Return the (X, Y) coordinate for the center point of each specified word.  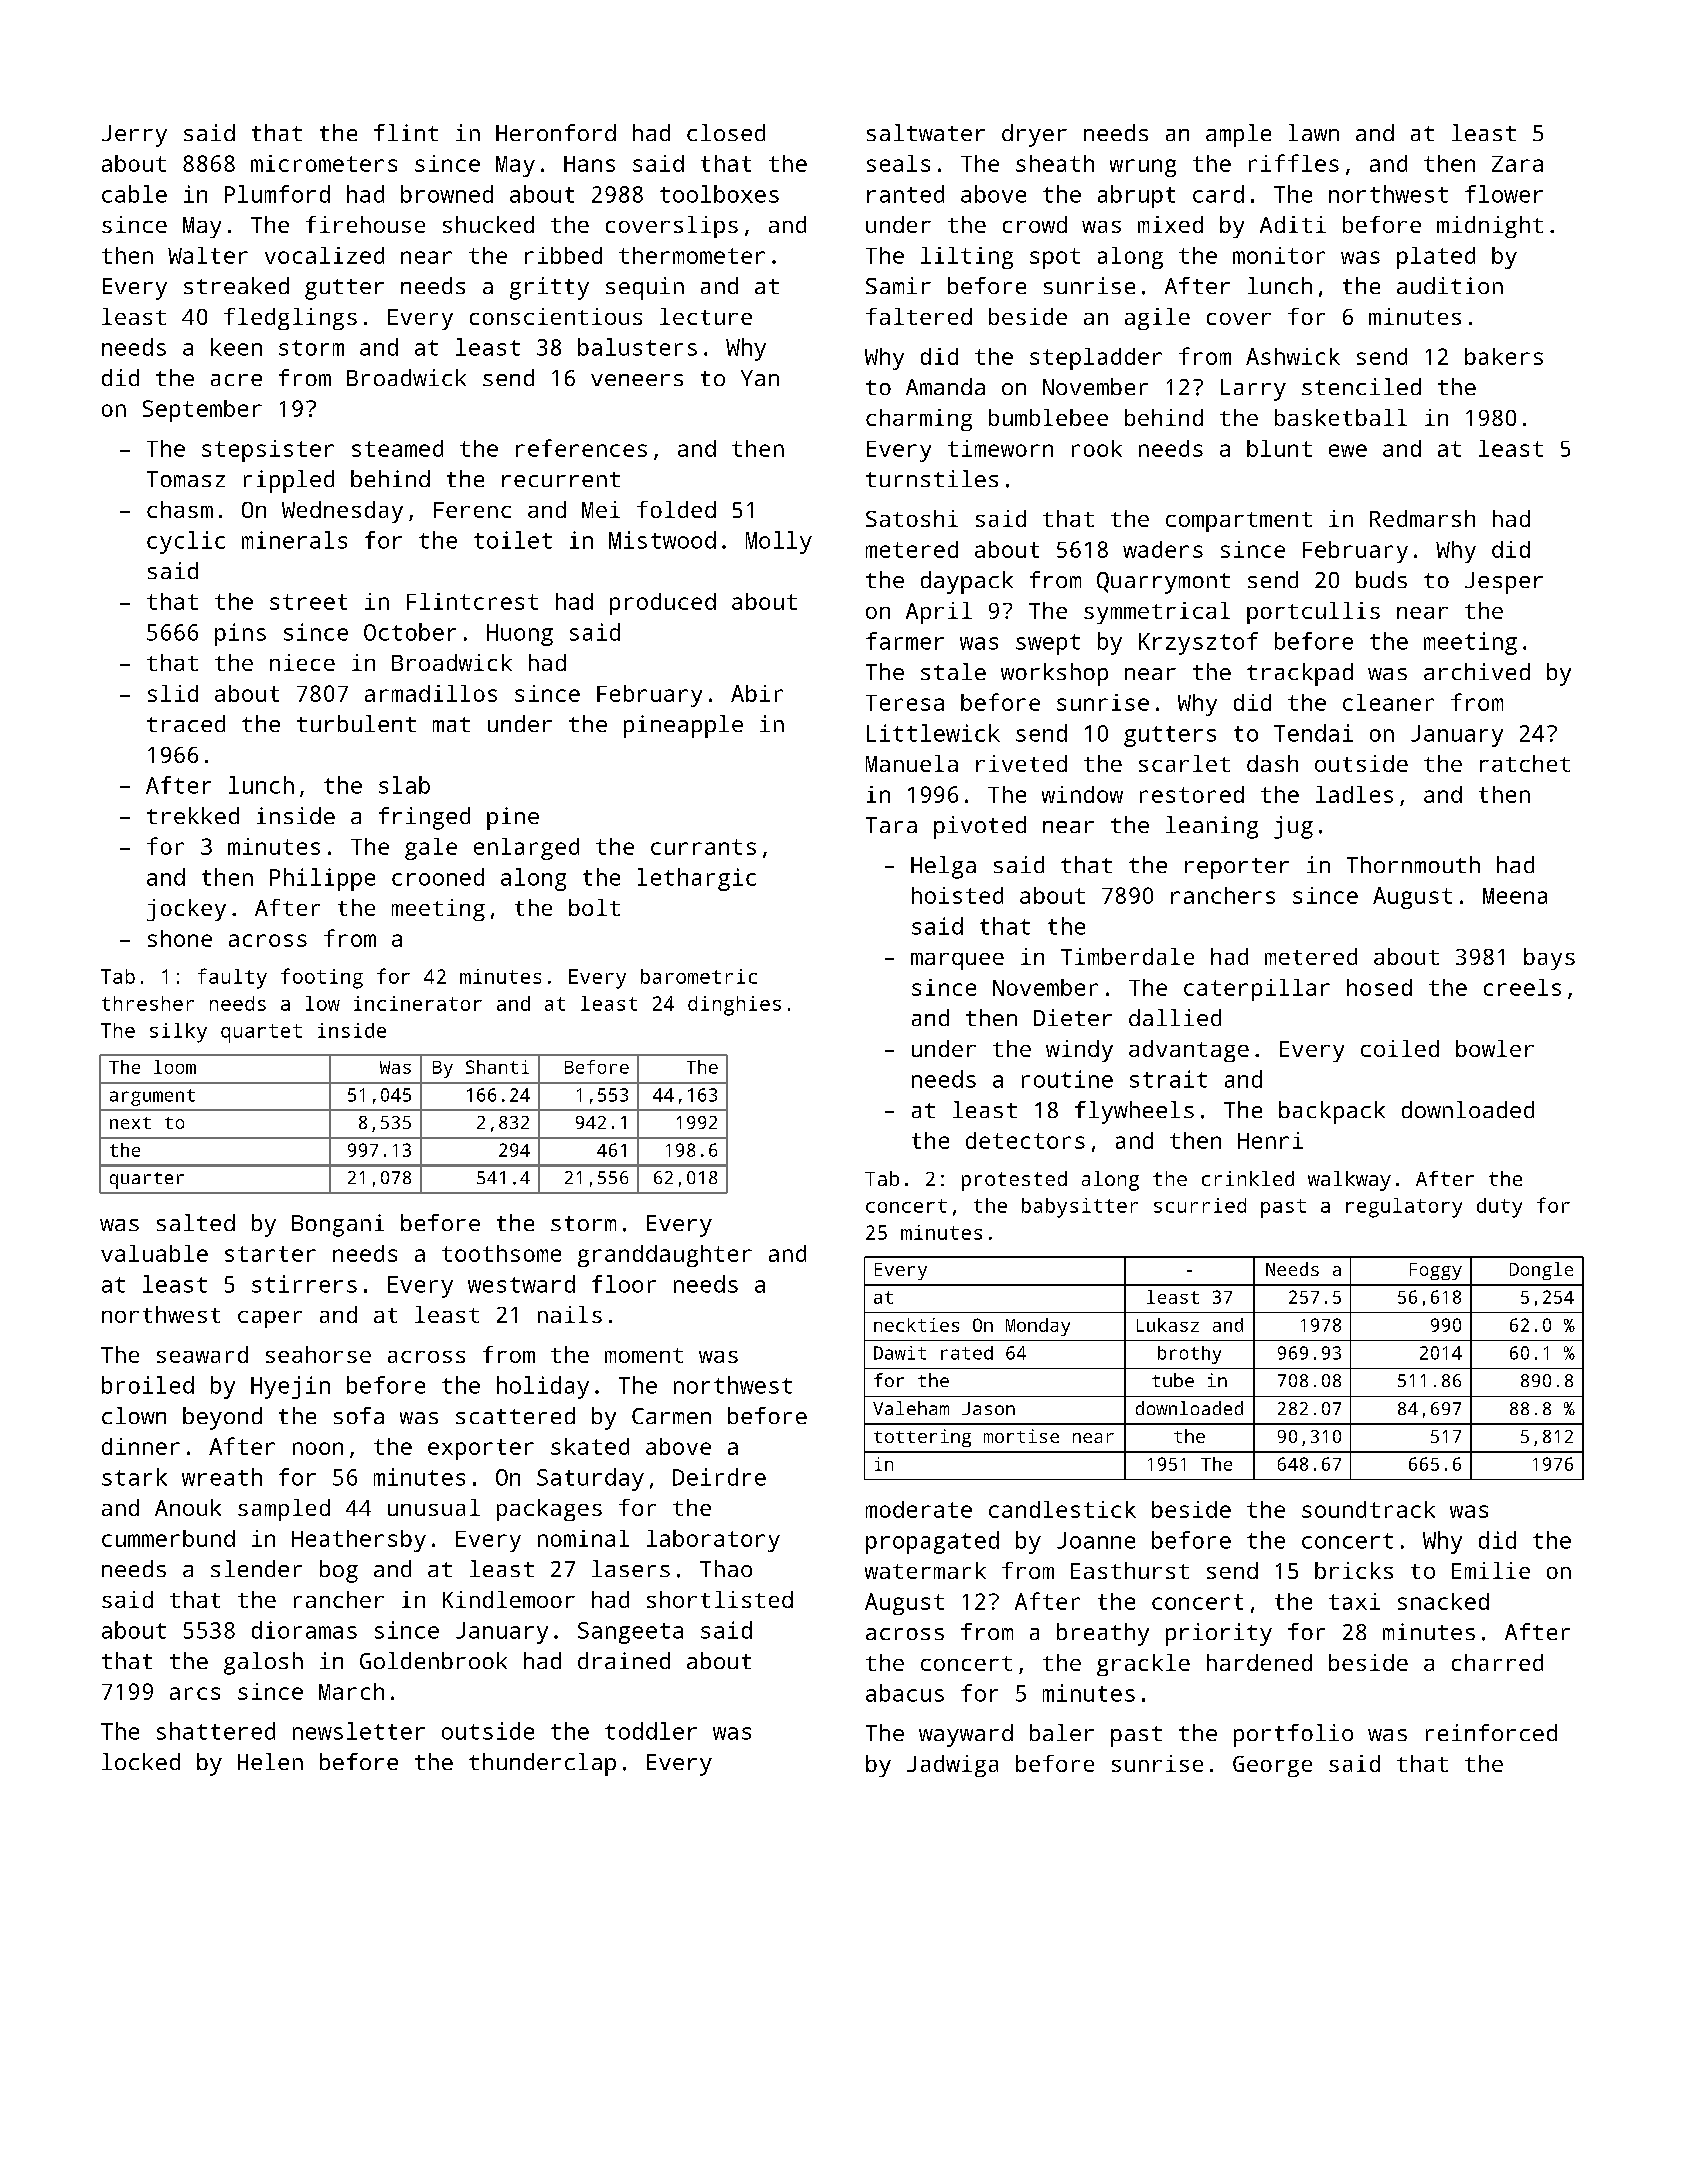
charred (1497, 1662)
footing (322, 978)
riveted (1021, 763)
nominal (583, 1538)
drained (624, 1660)
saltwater (926, 132)
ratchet (1525, 763)
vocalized (324, 255)
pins (240, 634)
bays (1549, 959)
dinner (141, 1446)
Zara (1517, 164)
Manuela (912, 763)
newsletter (359, 1731)
